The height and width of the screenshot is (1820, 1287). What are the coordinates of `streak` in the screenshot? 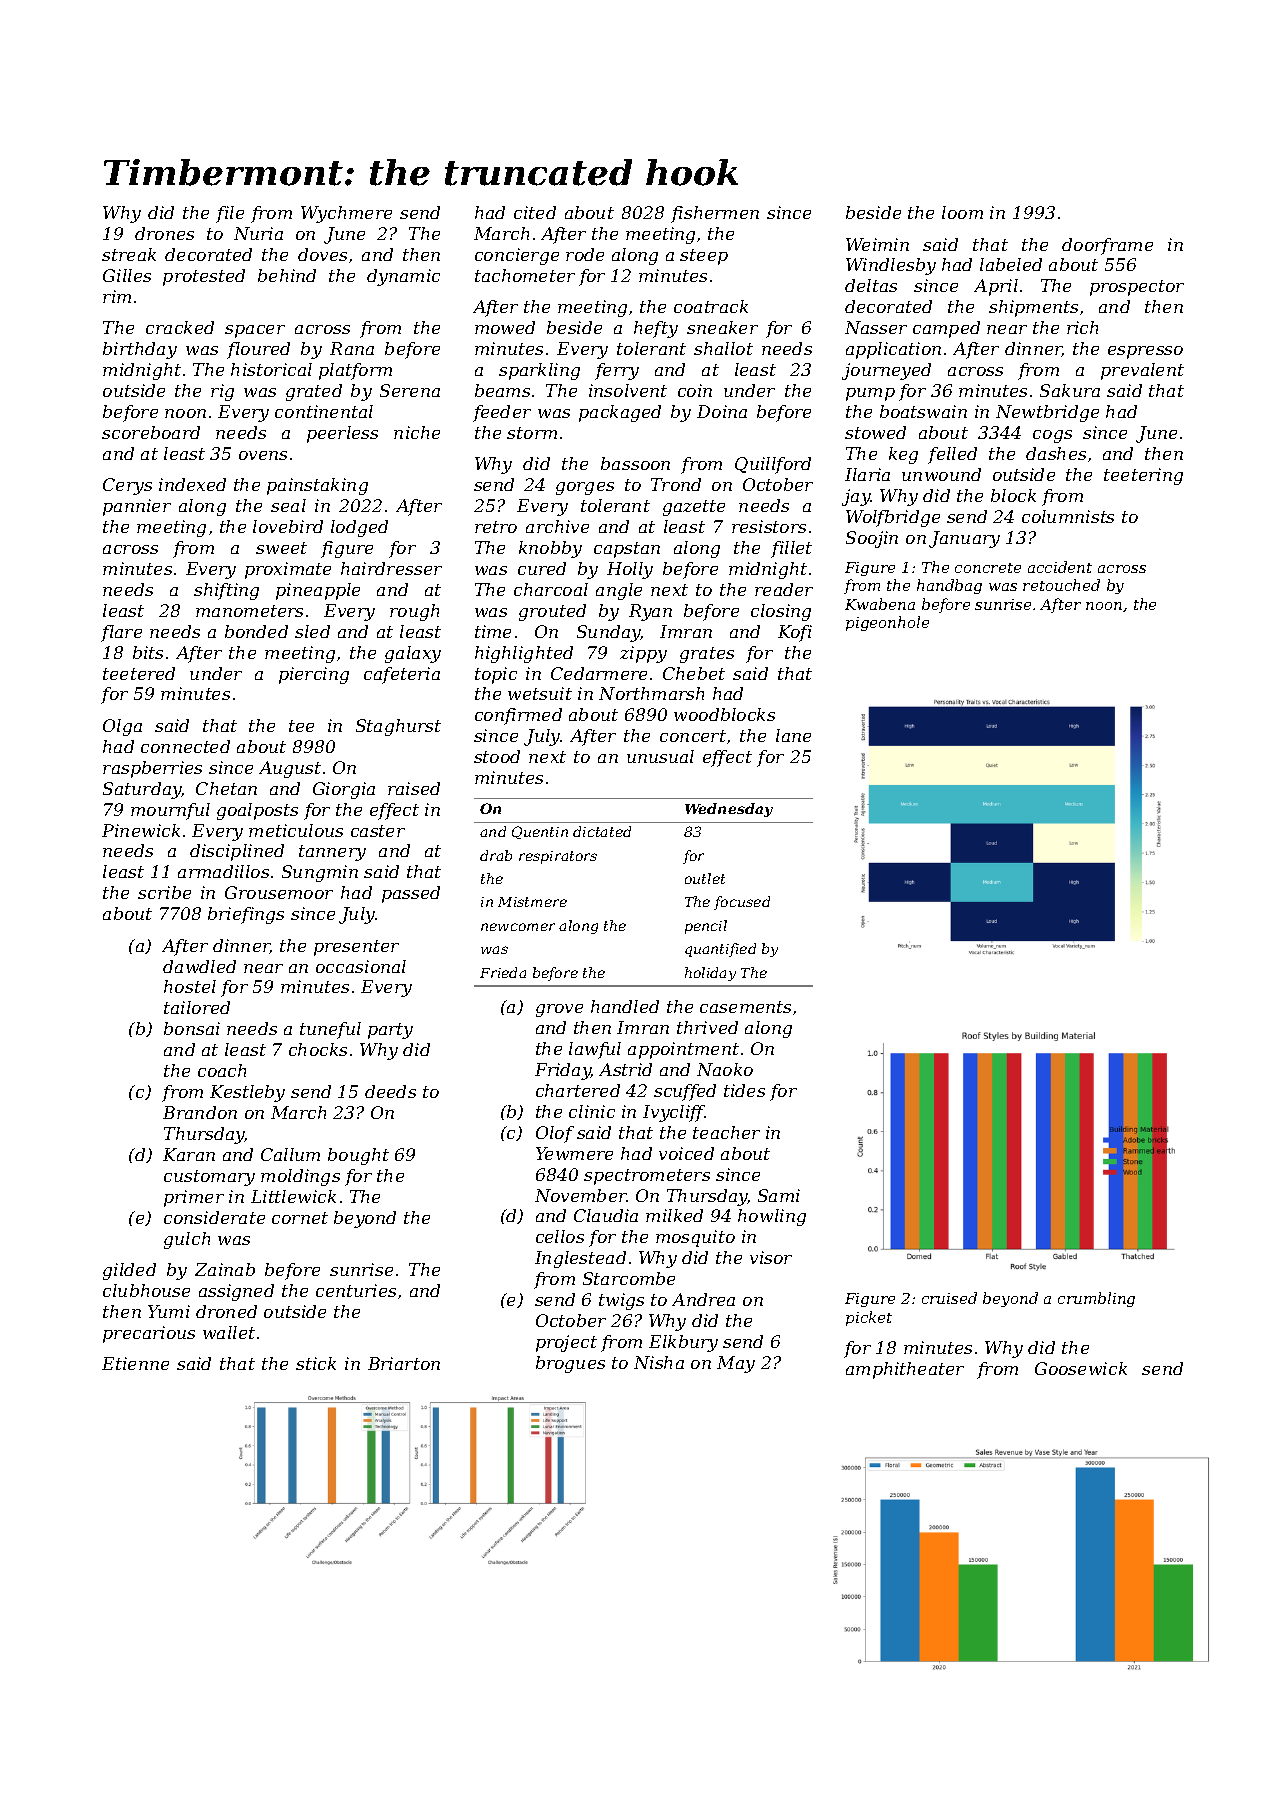 It's located at (129, 254).
